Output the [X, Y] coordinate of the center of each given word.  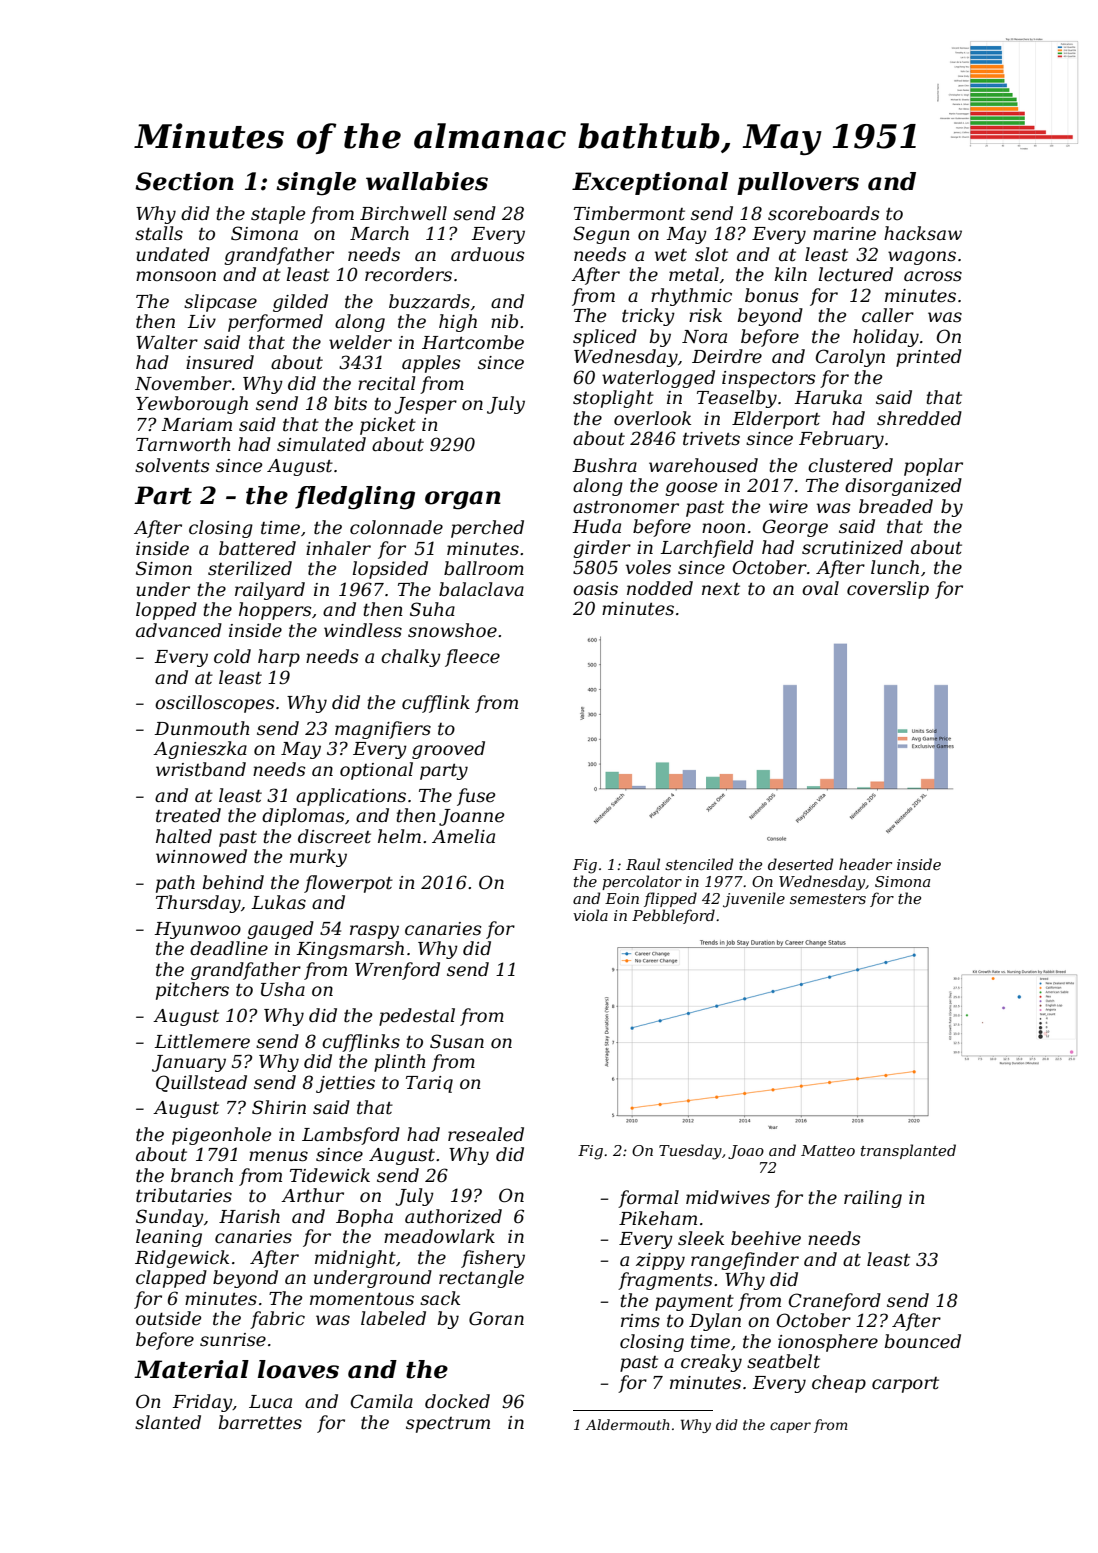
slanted [168, 1422]
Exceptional [650, 183]
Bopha [364, 1218]
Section [184, 181]
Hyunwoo [197, 930]
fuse [476, 797]
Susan [457, 1041]
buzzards [429, 301]
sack [440, 1298]
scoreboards [824, 213]
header [865, 864]
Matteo [828, 1150]
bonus [772, 295]
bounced [923, 1341]
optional [376, 771]
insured [220, 362]
